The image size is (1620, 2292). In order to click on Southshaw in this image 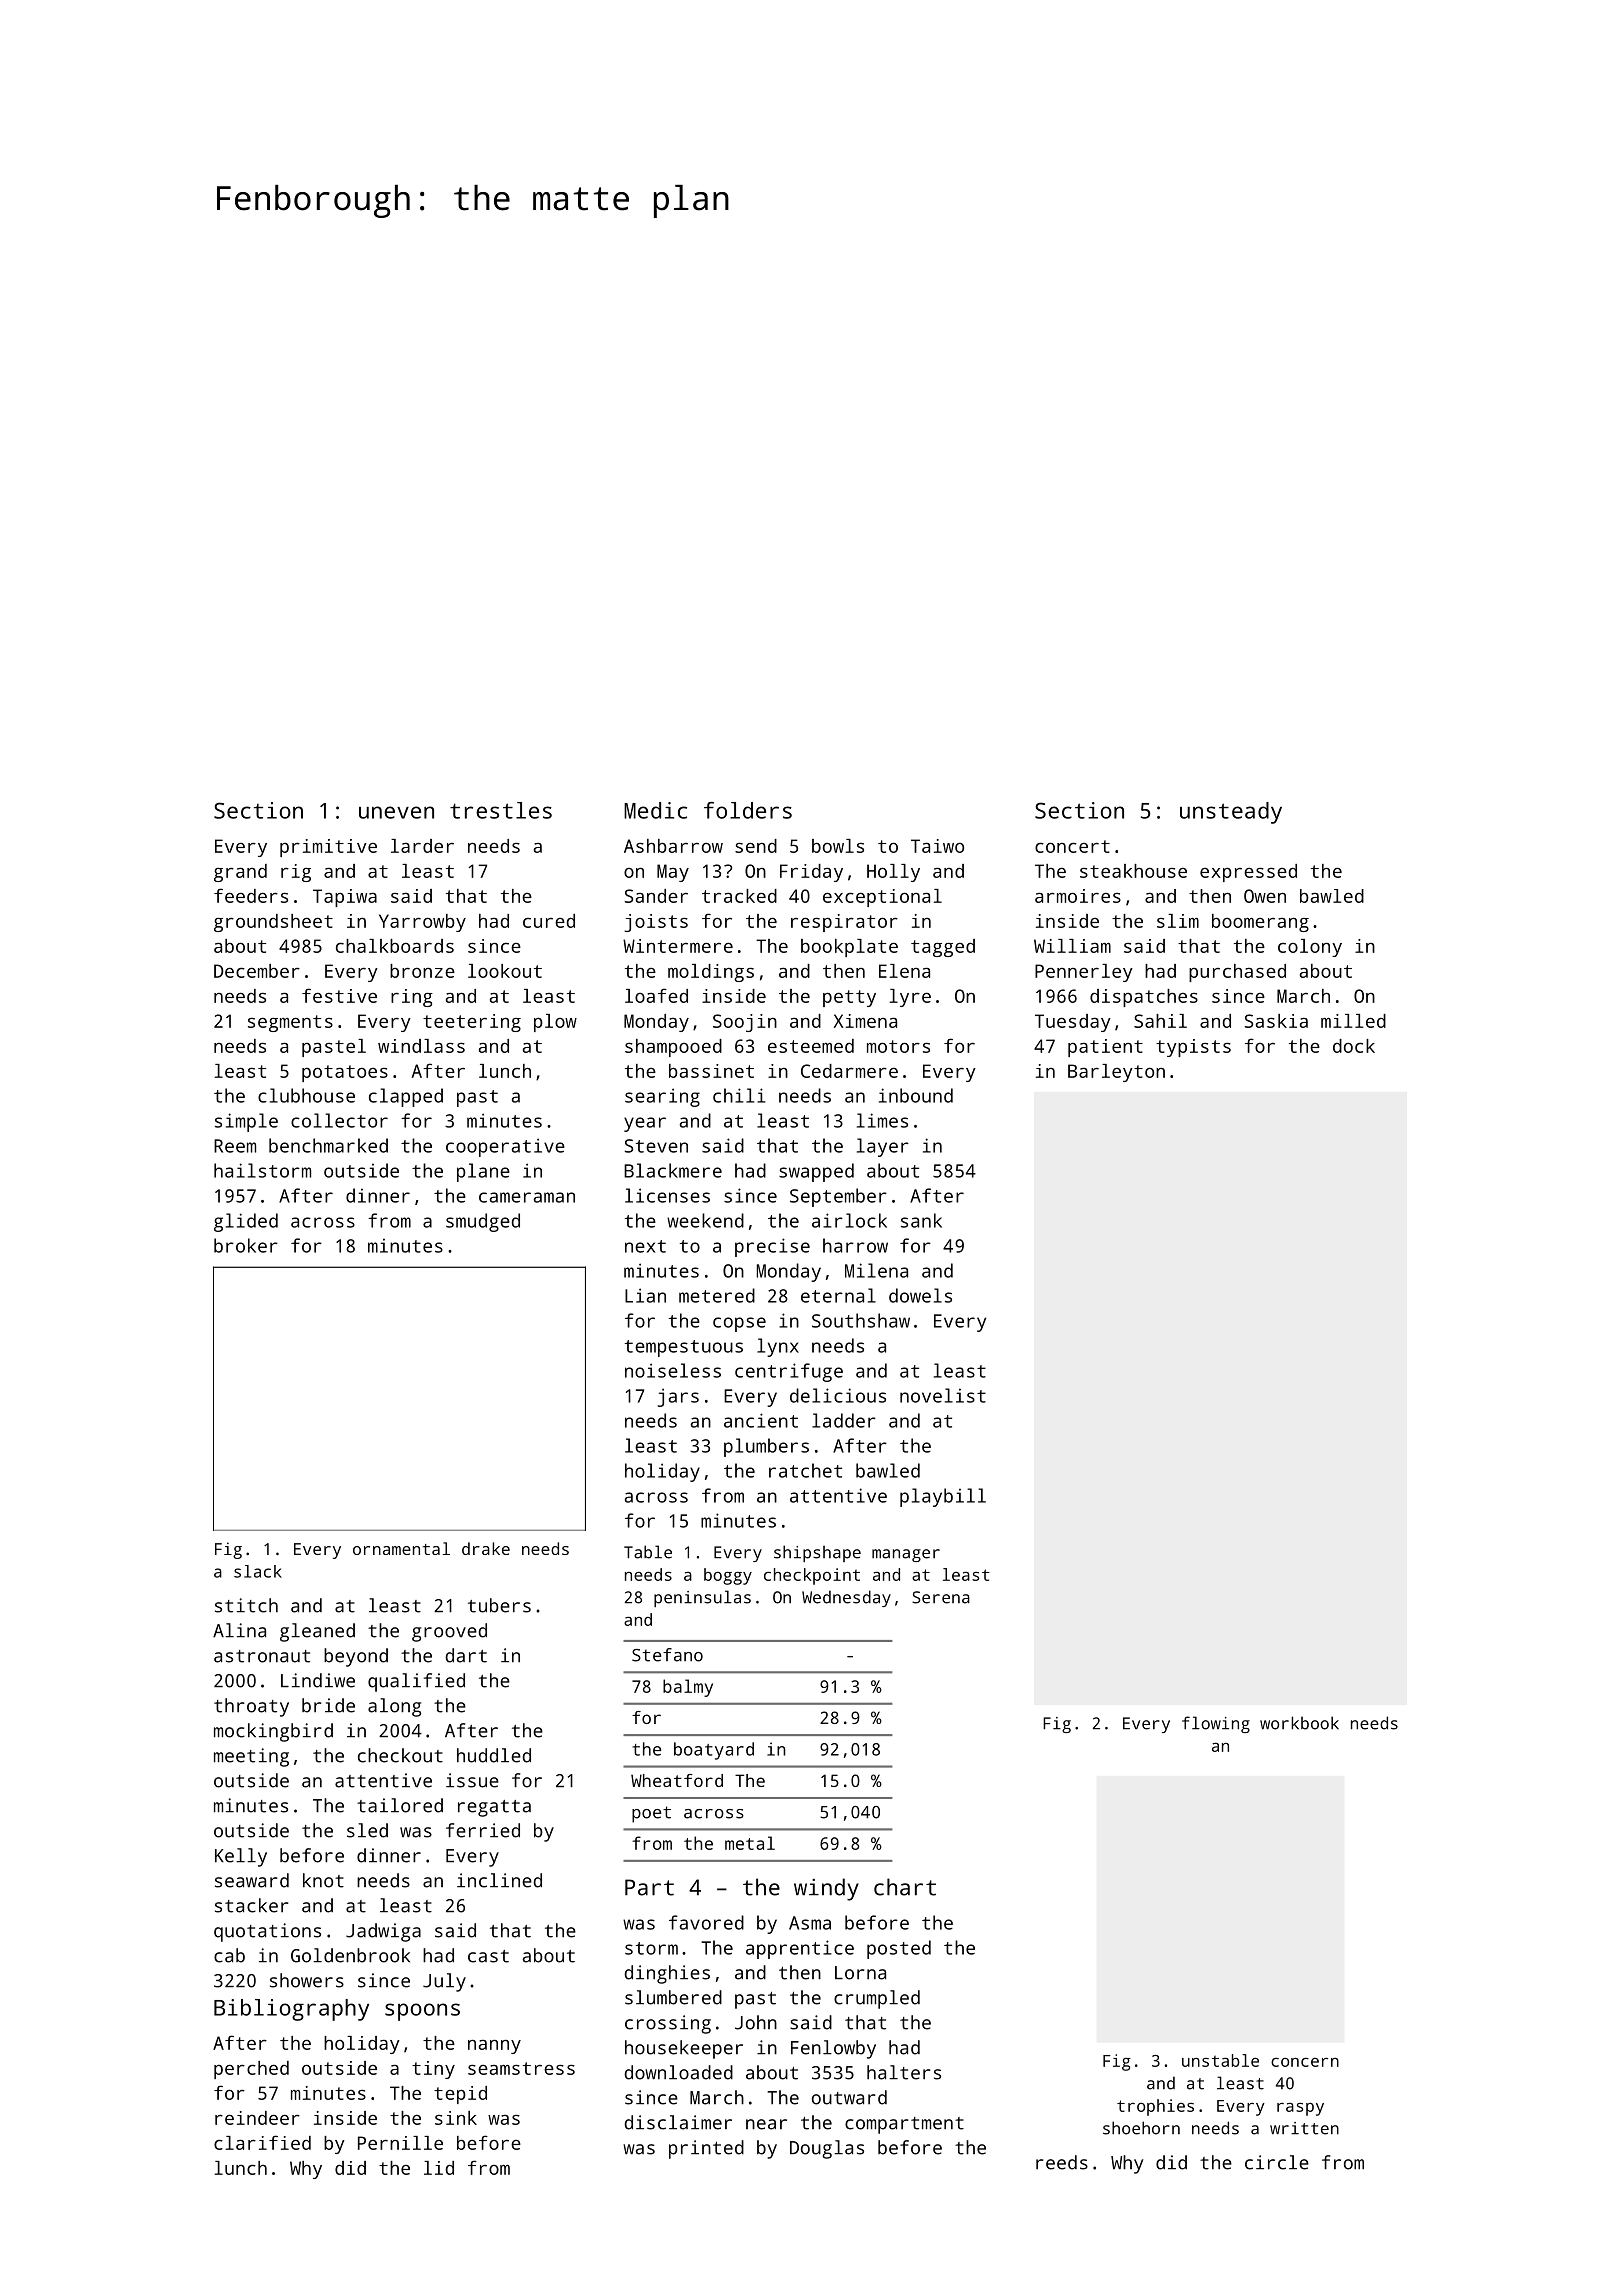, I will do `click(861, 1320)`.
